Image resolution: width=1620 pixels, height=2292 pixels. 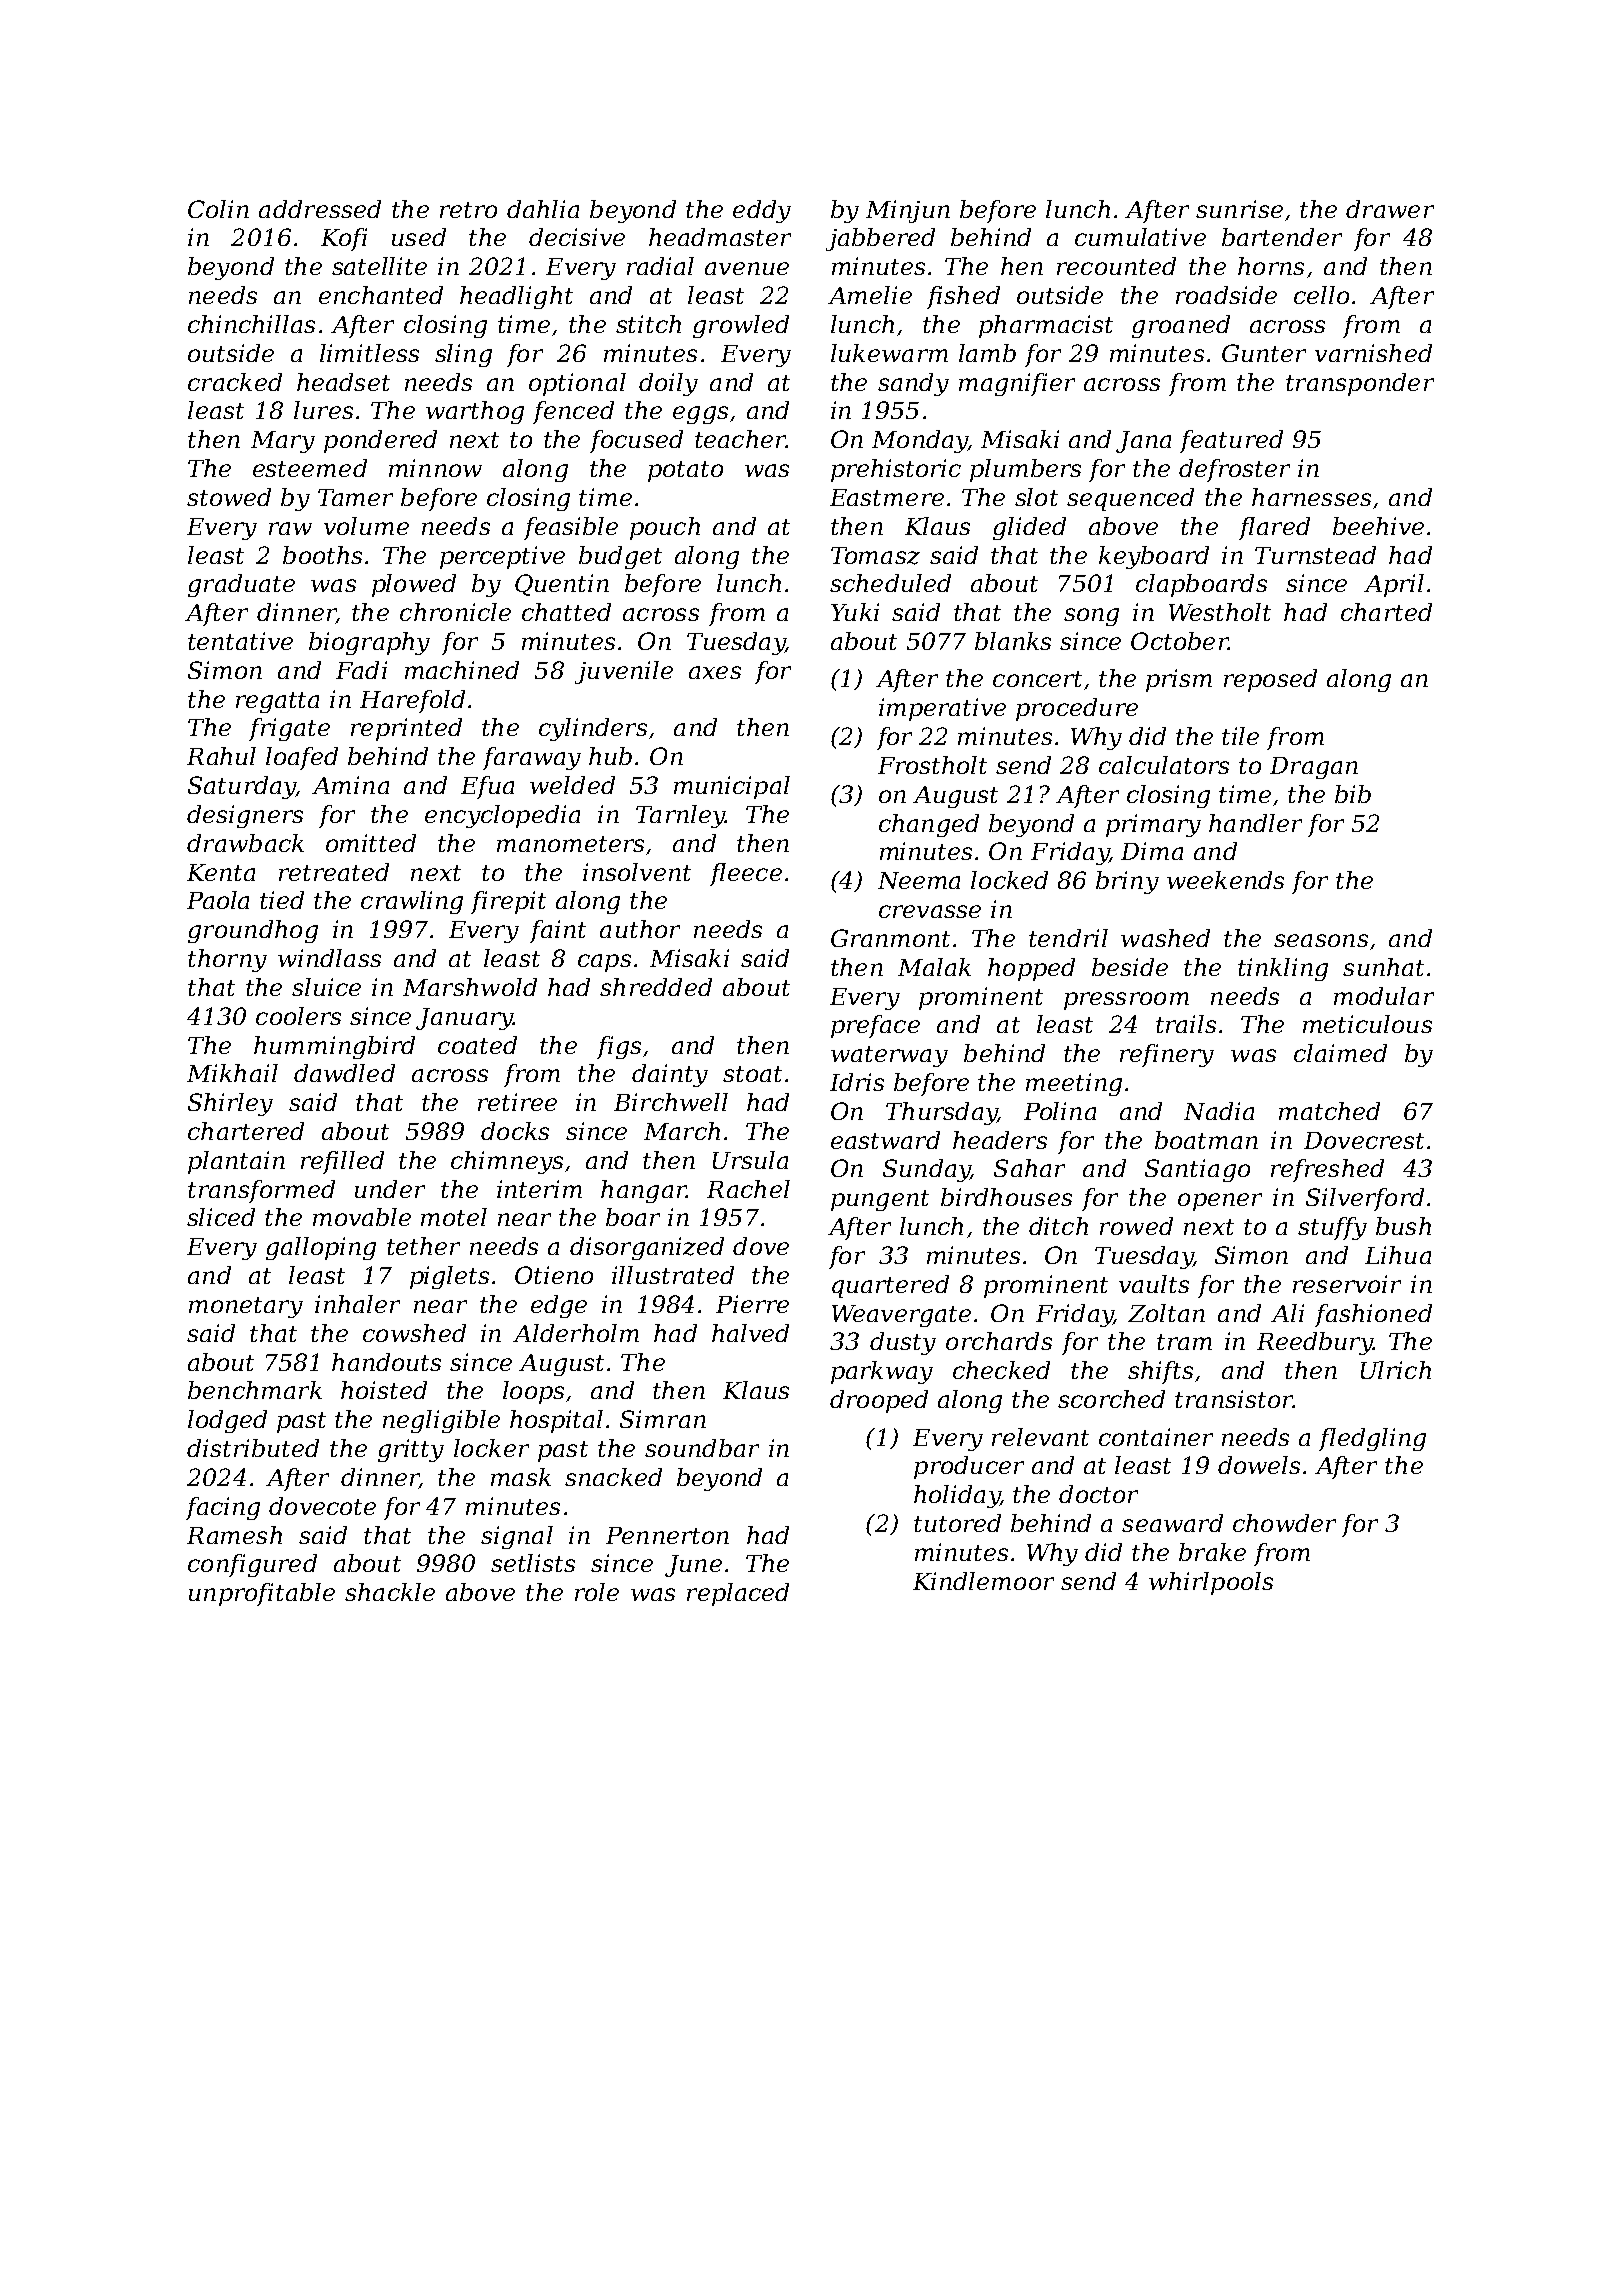 What do you see at coordinates (320, 209) in the screenshot?
I see `addressed` at bounding box center [320, 209].
